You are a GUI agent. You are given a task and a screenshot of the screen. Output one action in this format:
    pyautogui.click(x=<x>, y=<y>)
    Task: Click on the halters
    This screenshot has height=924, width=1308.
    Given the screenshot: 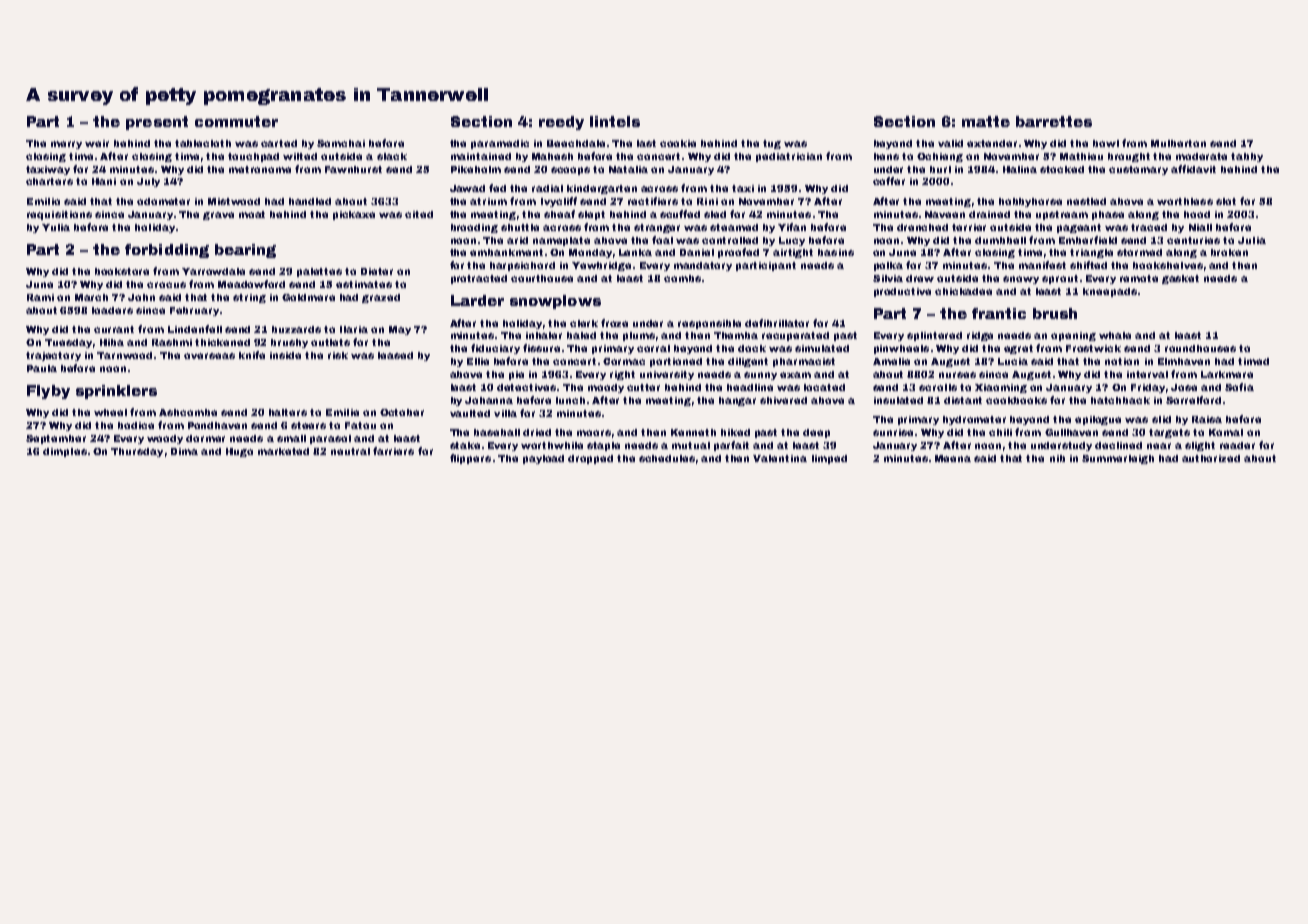 What is the action you would take?
    pyautogui.click(x=288, y=412)
